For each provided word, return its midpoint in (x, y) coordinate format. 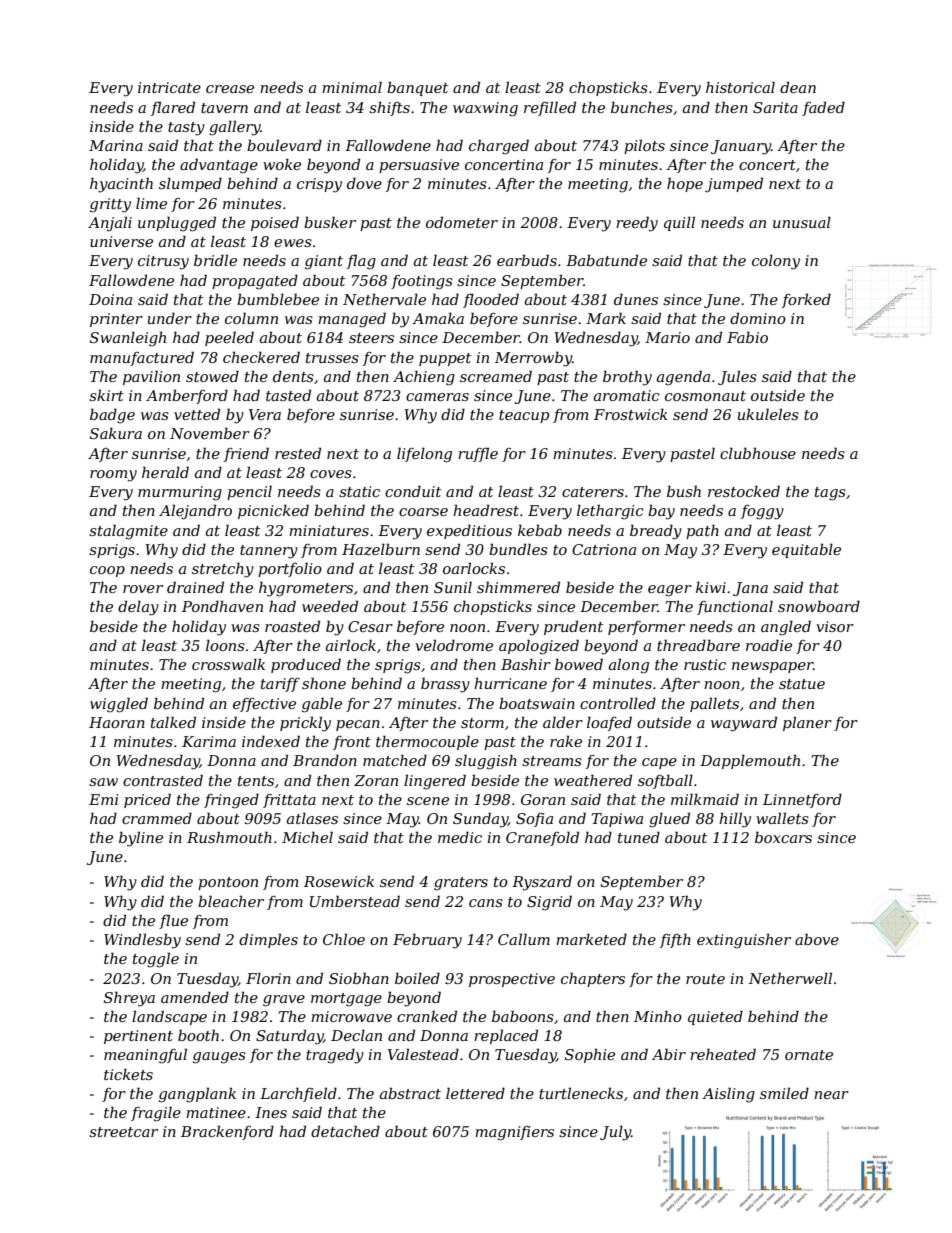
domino (758, 318)
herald (165, 472)
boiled (417, 978)
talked (173, 722)
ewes (293, 243)
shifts (389, 108)
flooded (491, 300)
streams (552, 761)
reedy (637, 224)
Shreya (129, 999)
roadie (769, 645)
